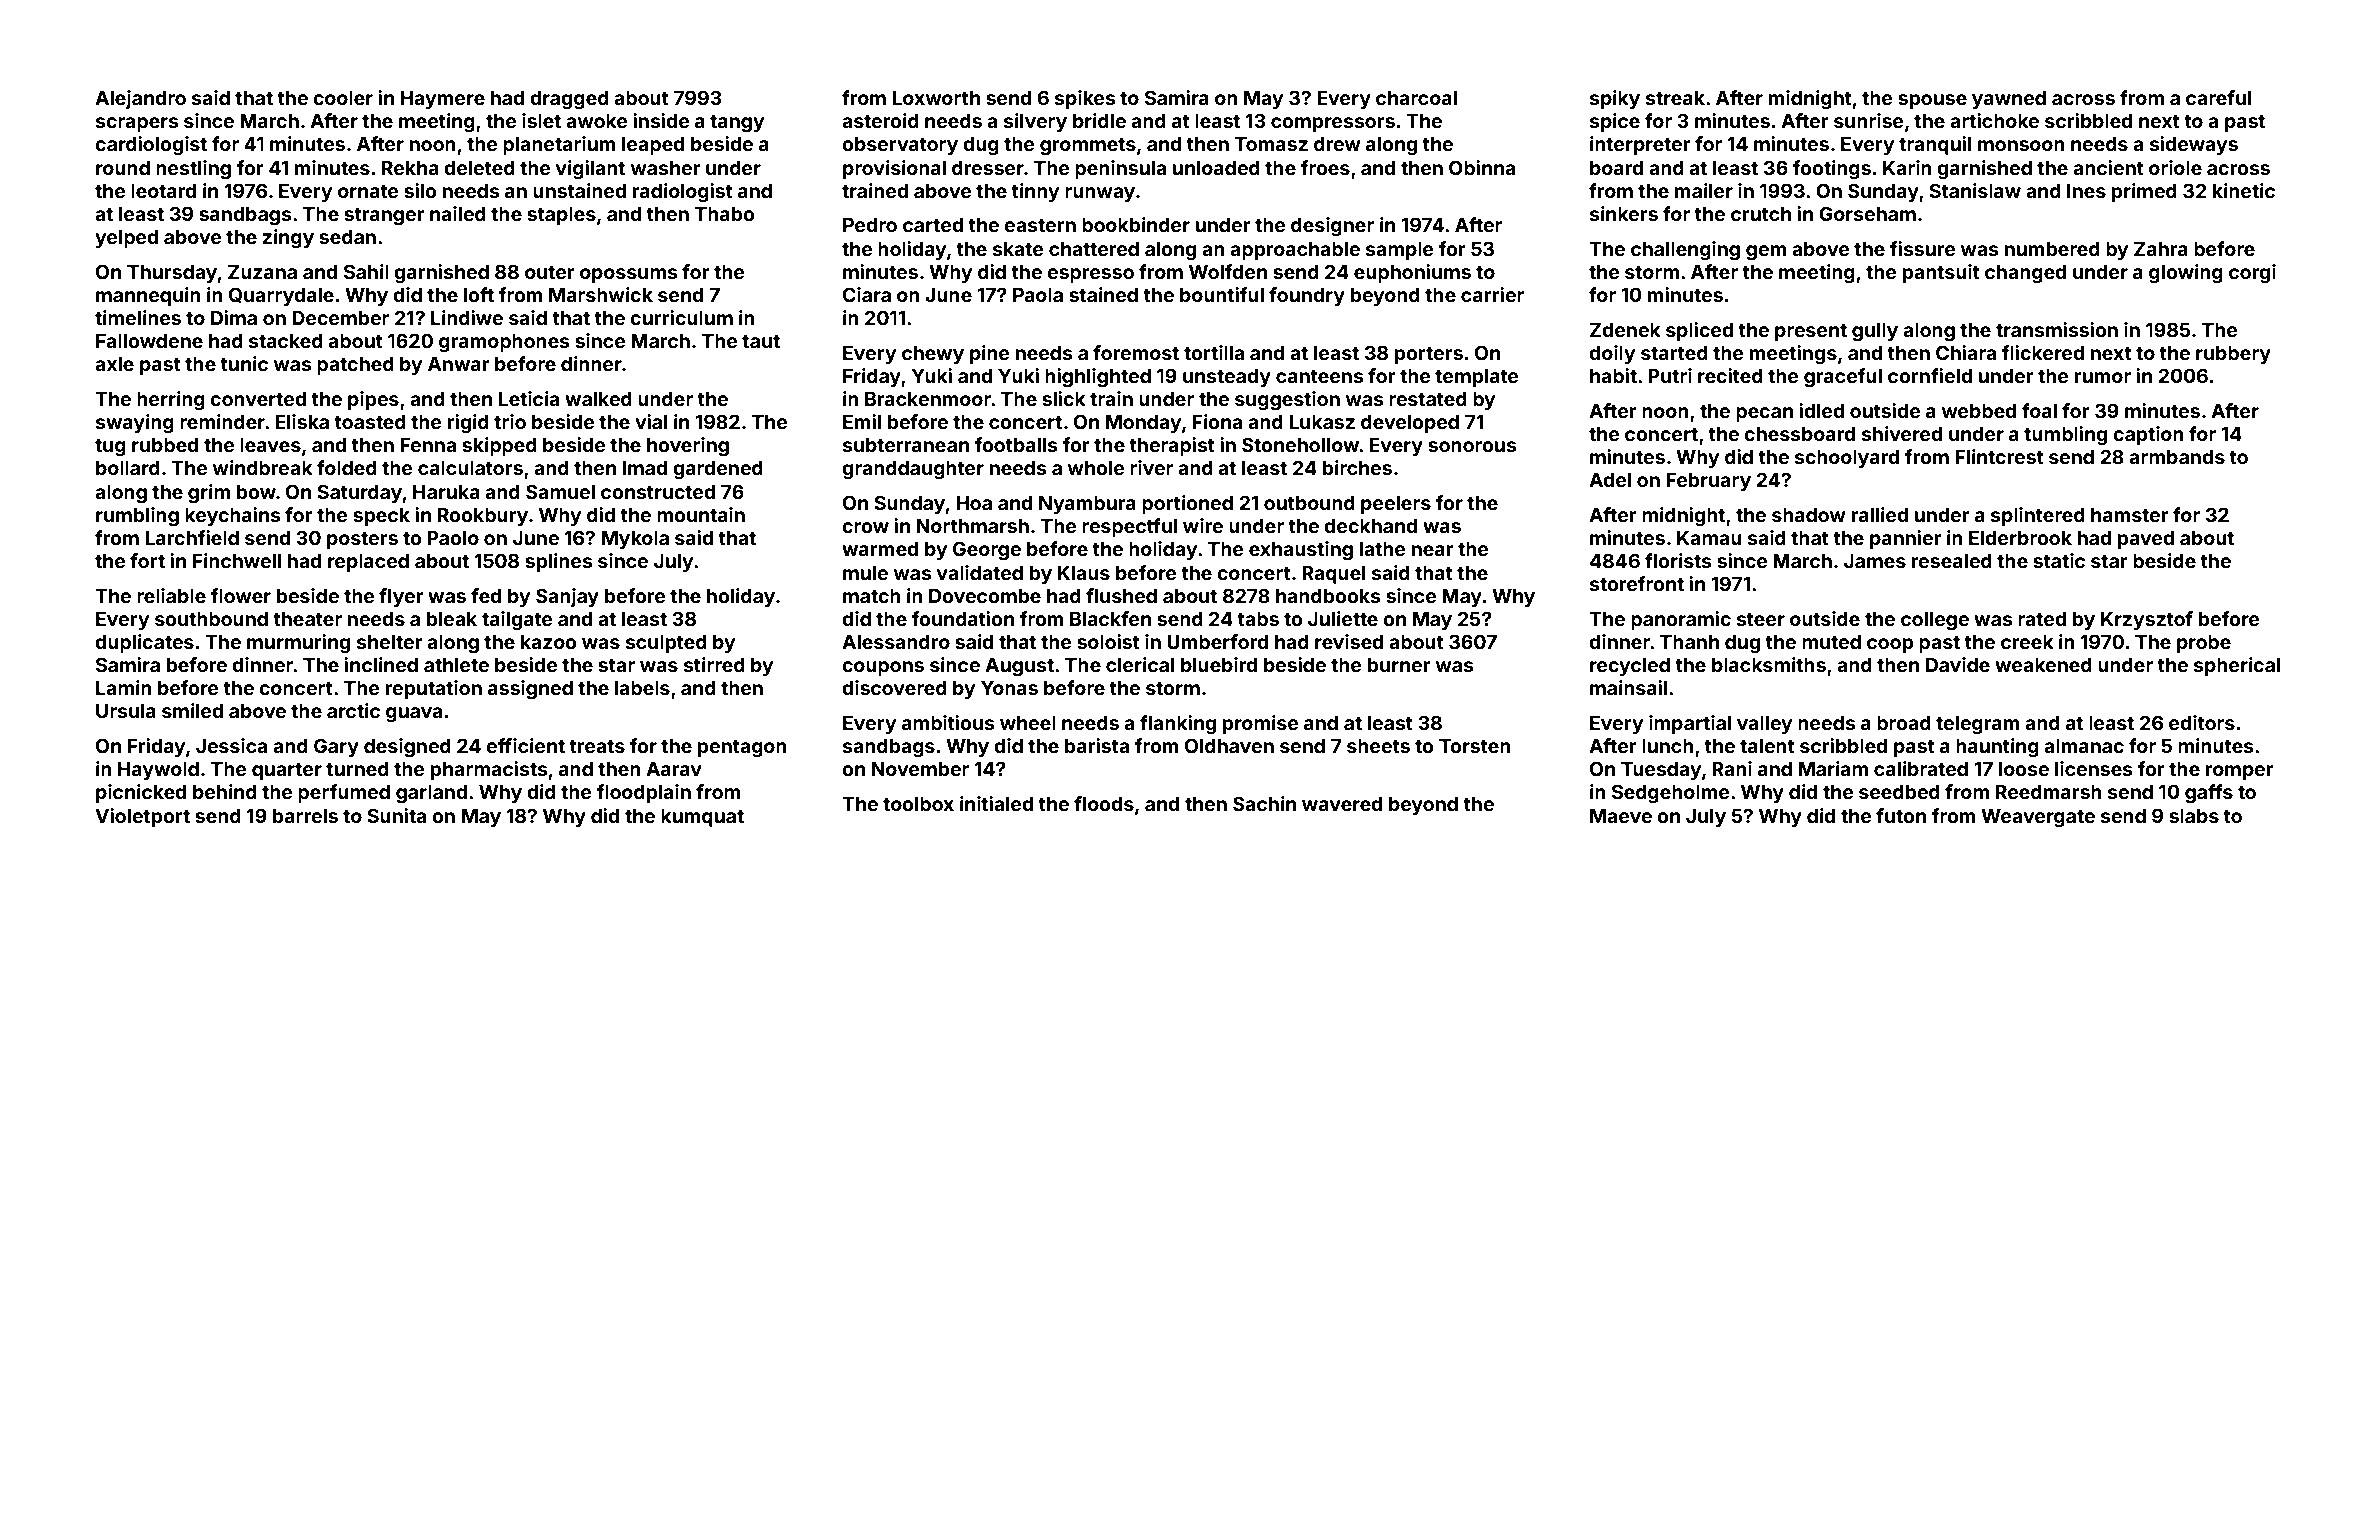 Image resolution: width=2380 pixels, height=1540 pixels. What do you see at coordinates (1151, 467) in the document?
I see `river` at bounding box center [1151, 467].
